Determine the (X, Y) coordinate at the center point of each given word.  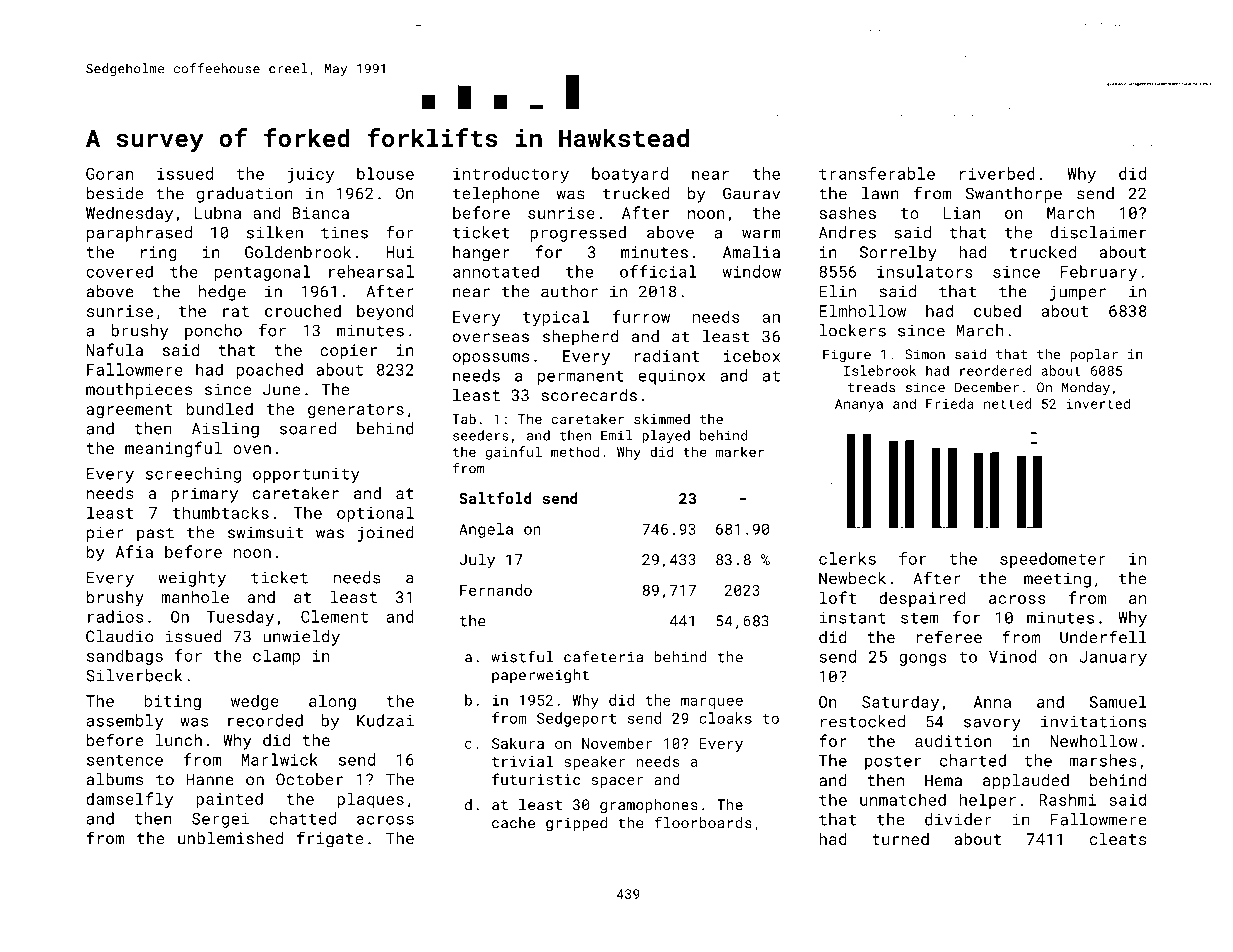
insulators (925, 271)
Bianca (321, 213)
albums (115, 779)
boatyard (630, 175)
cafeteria (603, 657)
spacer (617, 782)
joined (385, 534)
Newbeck (852, 578)
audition (953, 741)
